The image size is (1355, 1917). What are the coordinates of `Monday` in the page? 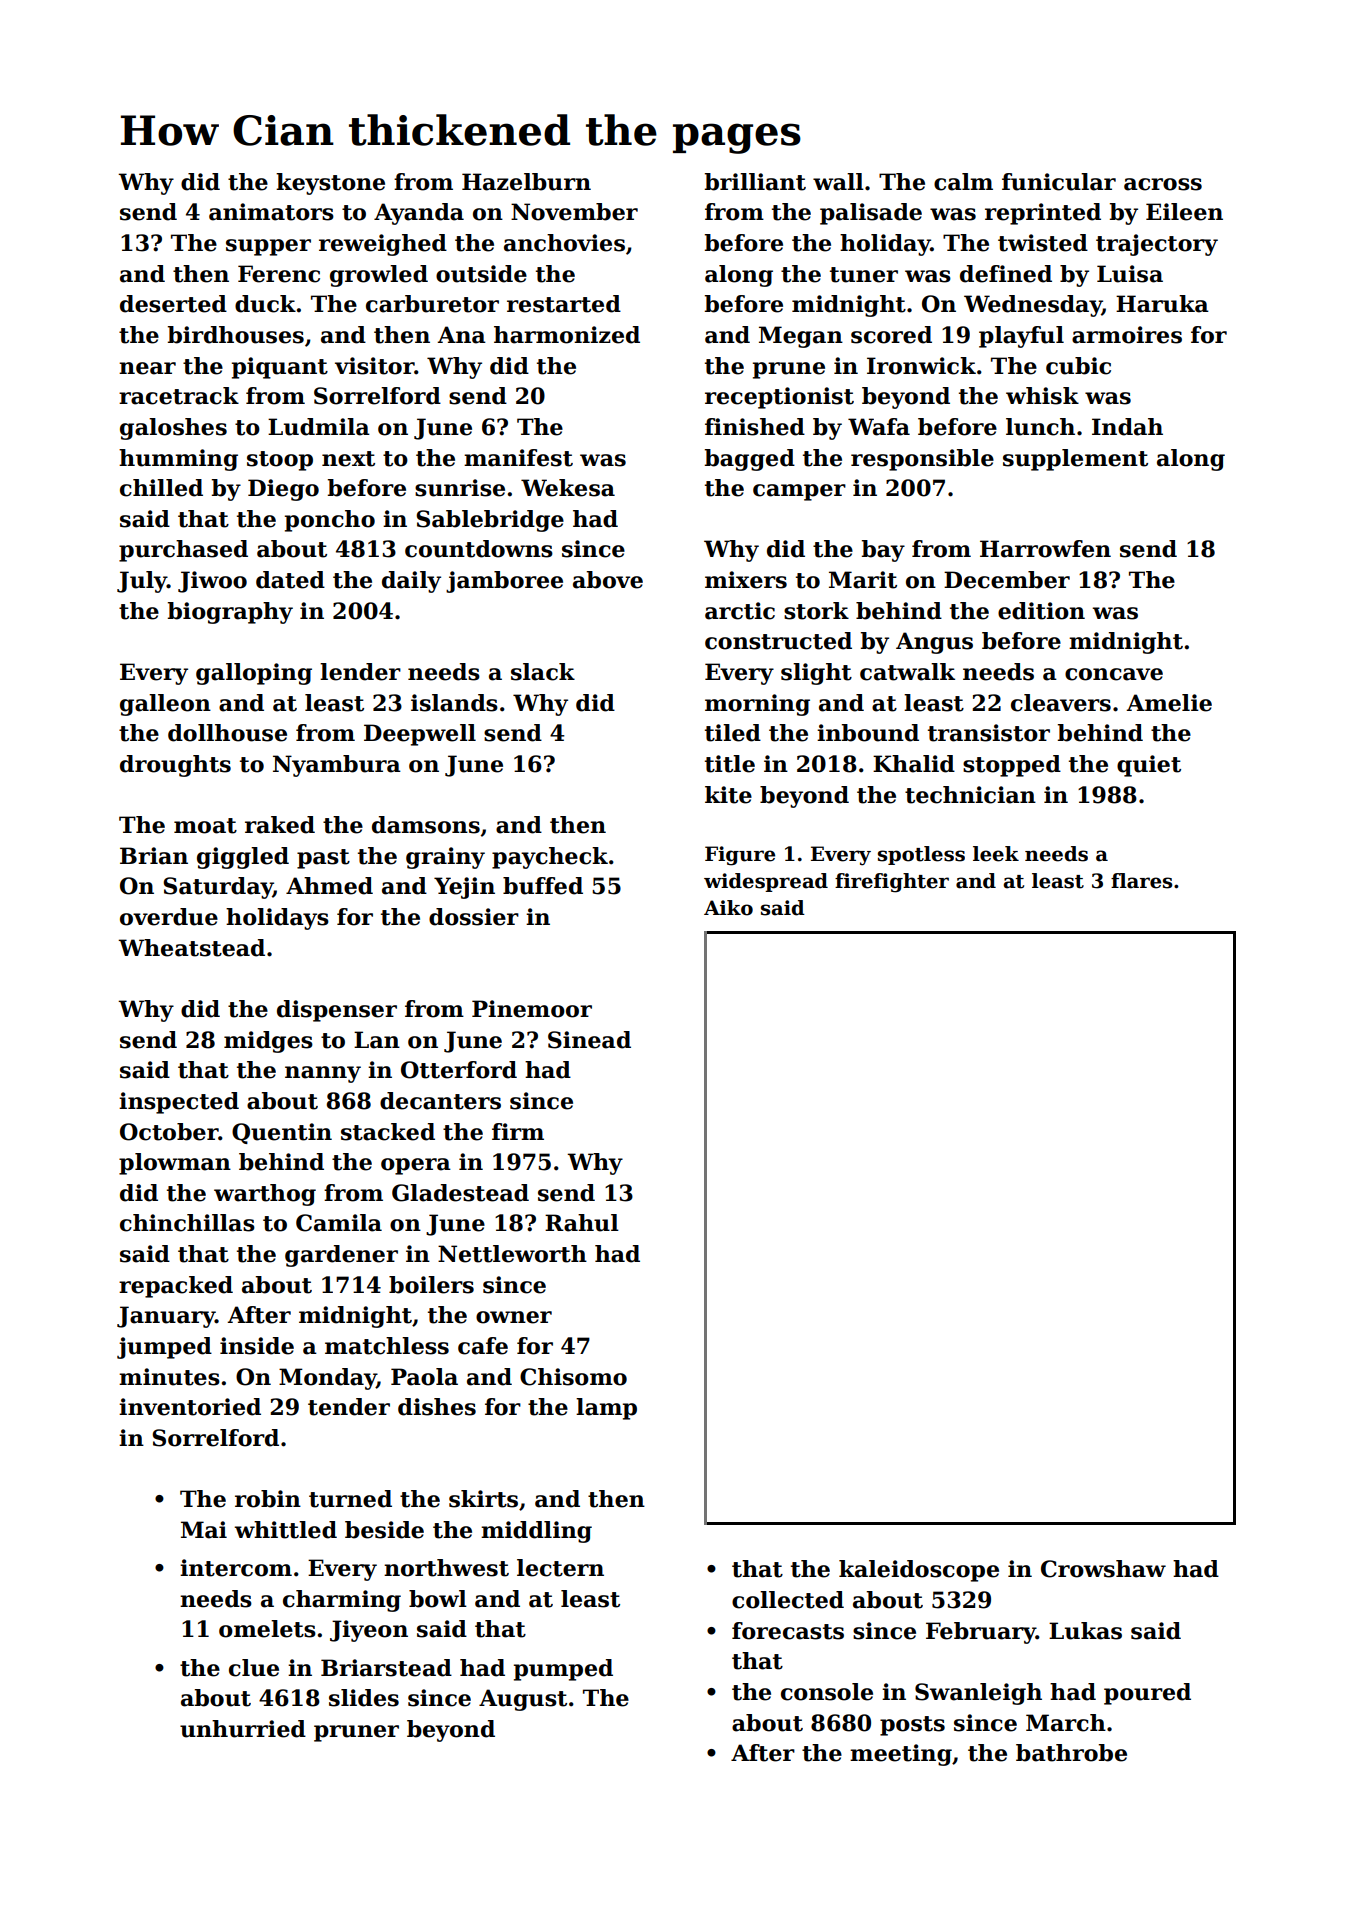 It's located at (327, 1379).
